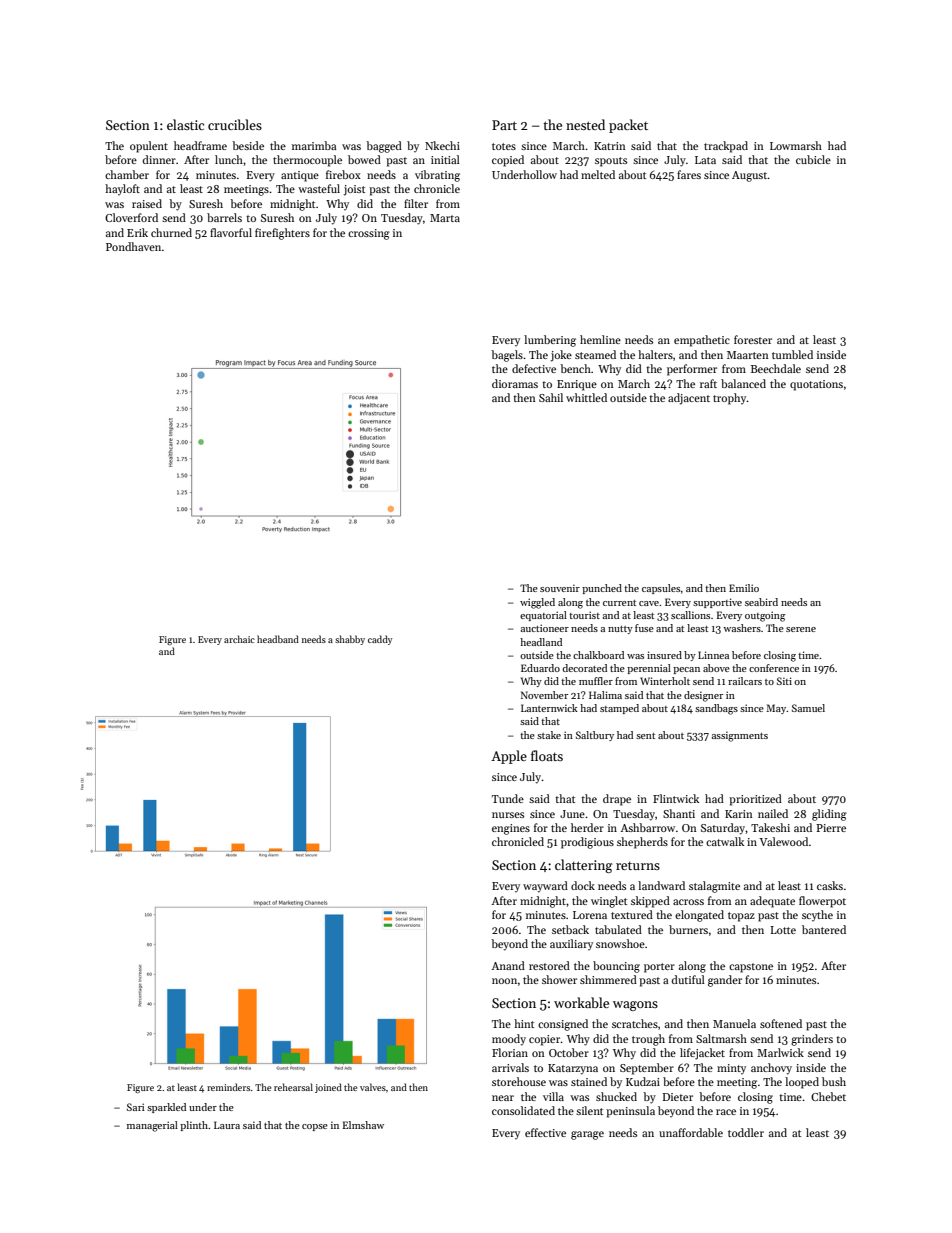  I want to click on stake, so click(549, 735).
